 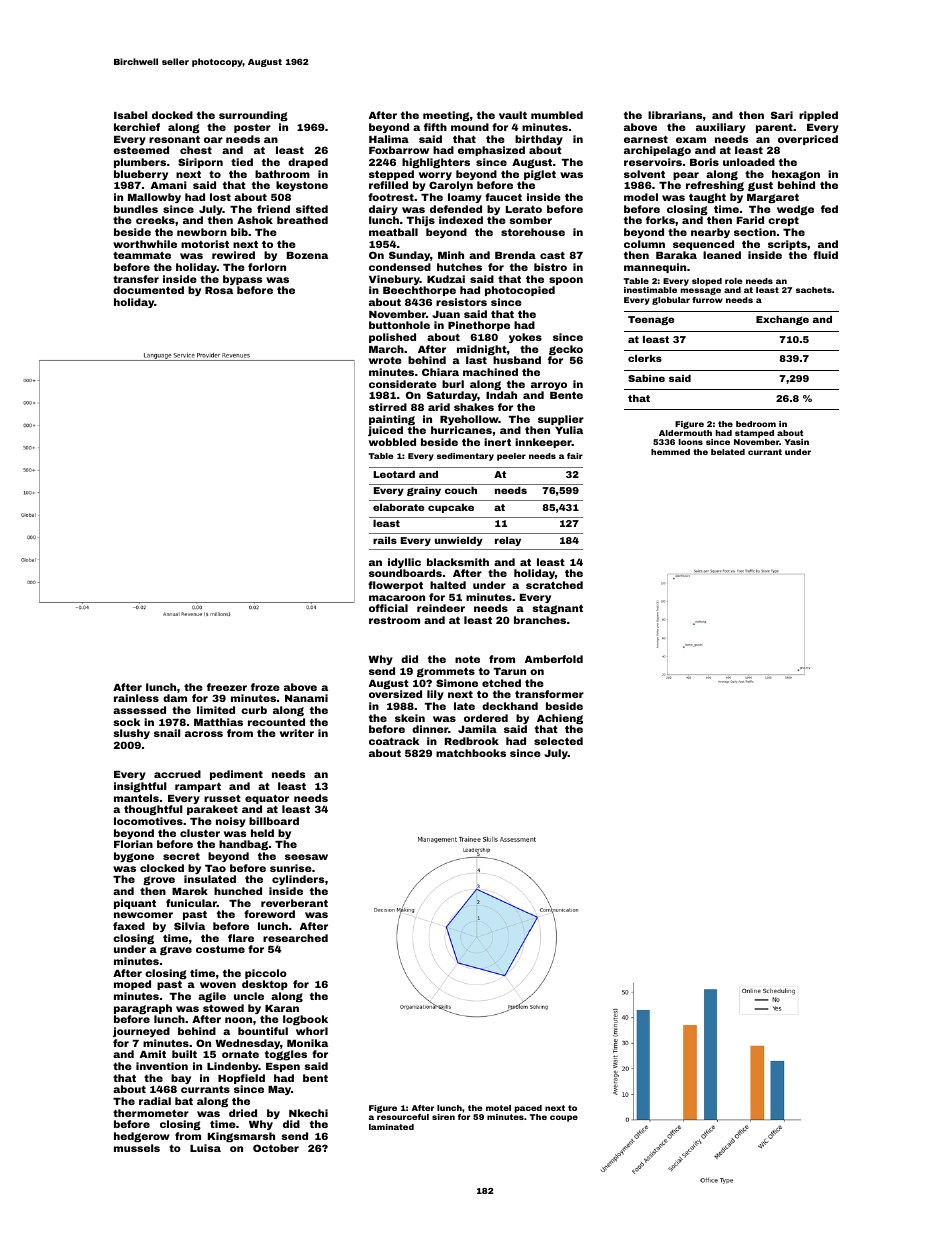 What do you see at coordinates (266, 974) in the document?
I see `piccolo` at bounding box center [266, 974].
